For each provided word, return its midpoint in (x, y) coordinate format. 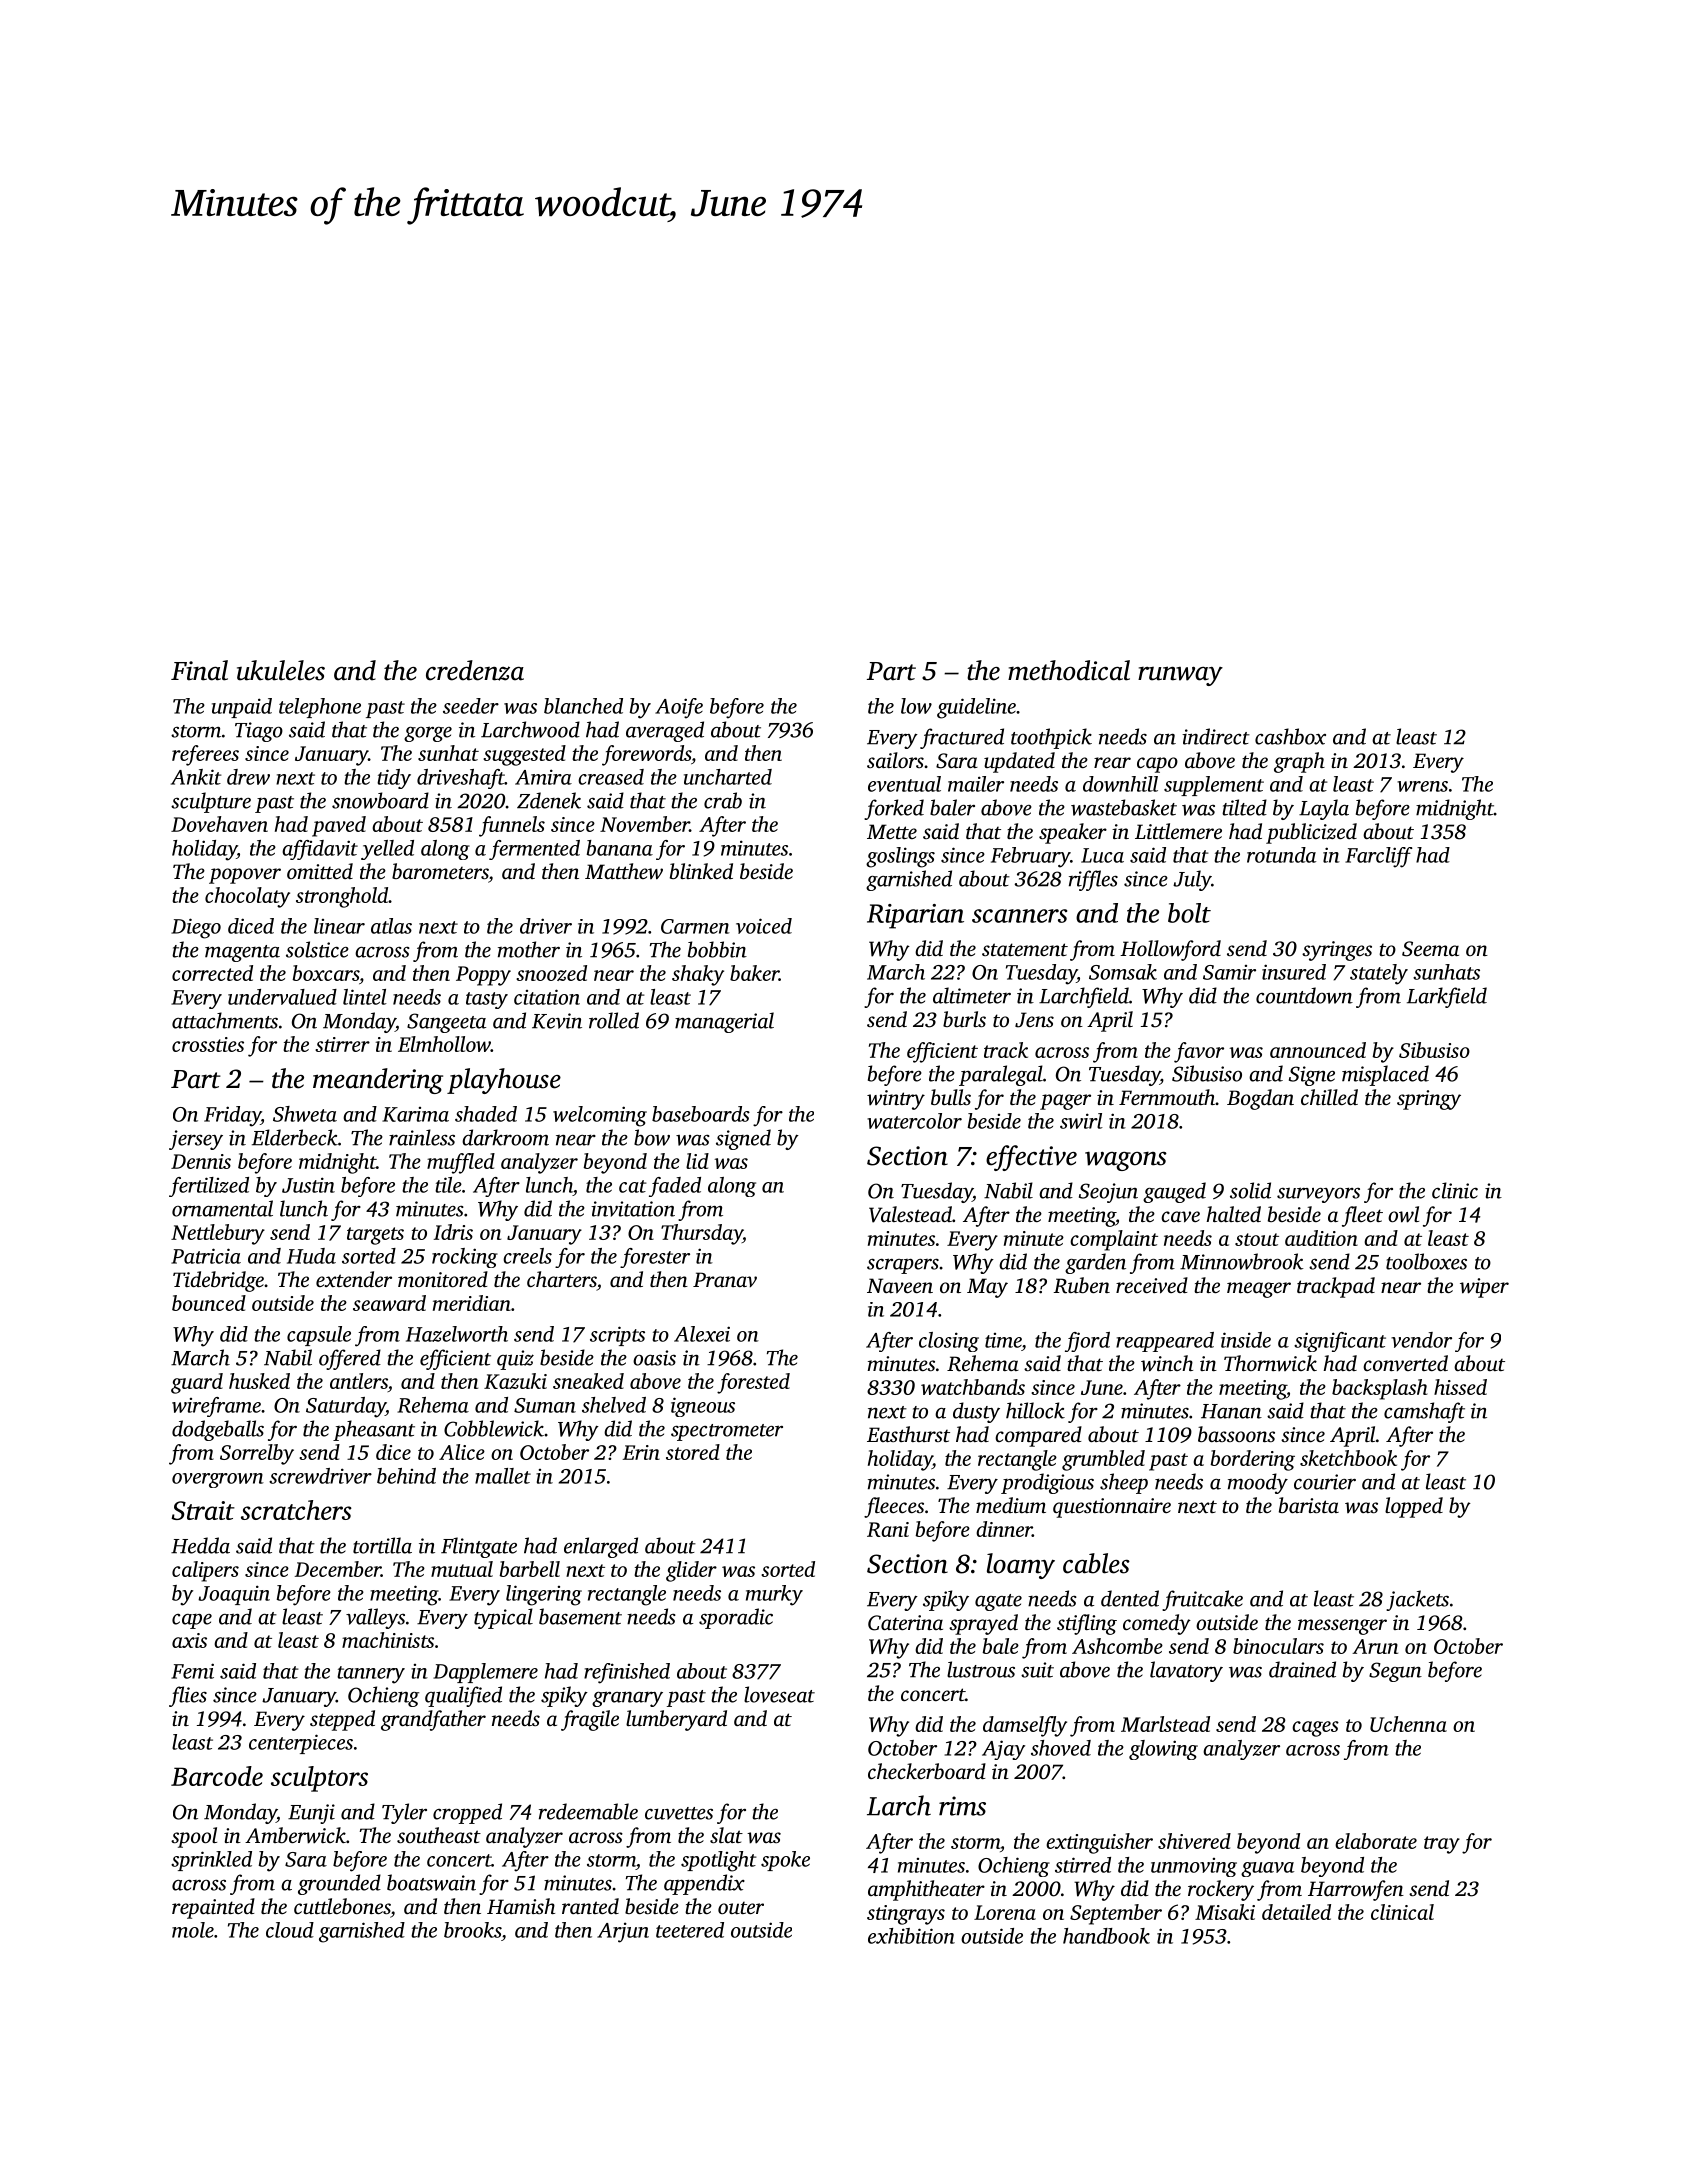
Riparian (915, 916)
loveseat (779, 1694)
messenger (1342, 1627)
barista (1309, 1505)
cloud (290, 1930)
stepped (342, 1720)
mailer (976, 784)
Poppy (483, 976)
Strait (203, 1510)
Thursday (702, 1234)
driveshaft (461, 779)
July (1192, 880)
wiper (1484, 1288)
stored (693, 1452)
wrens (1422, 786)
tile (448, 1185)
